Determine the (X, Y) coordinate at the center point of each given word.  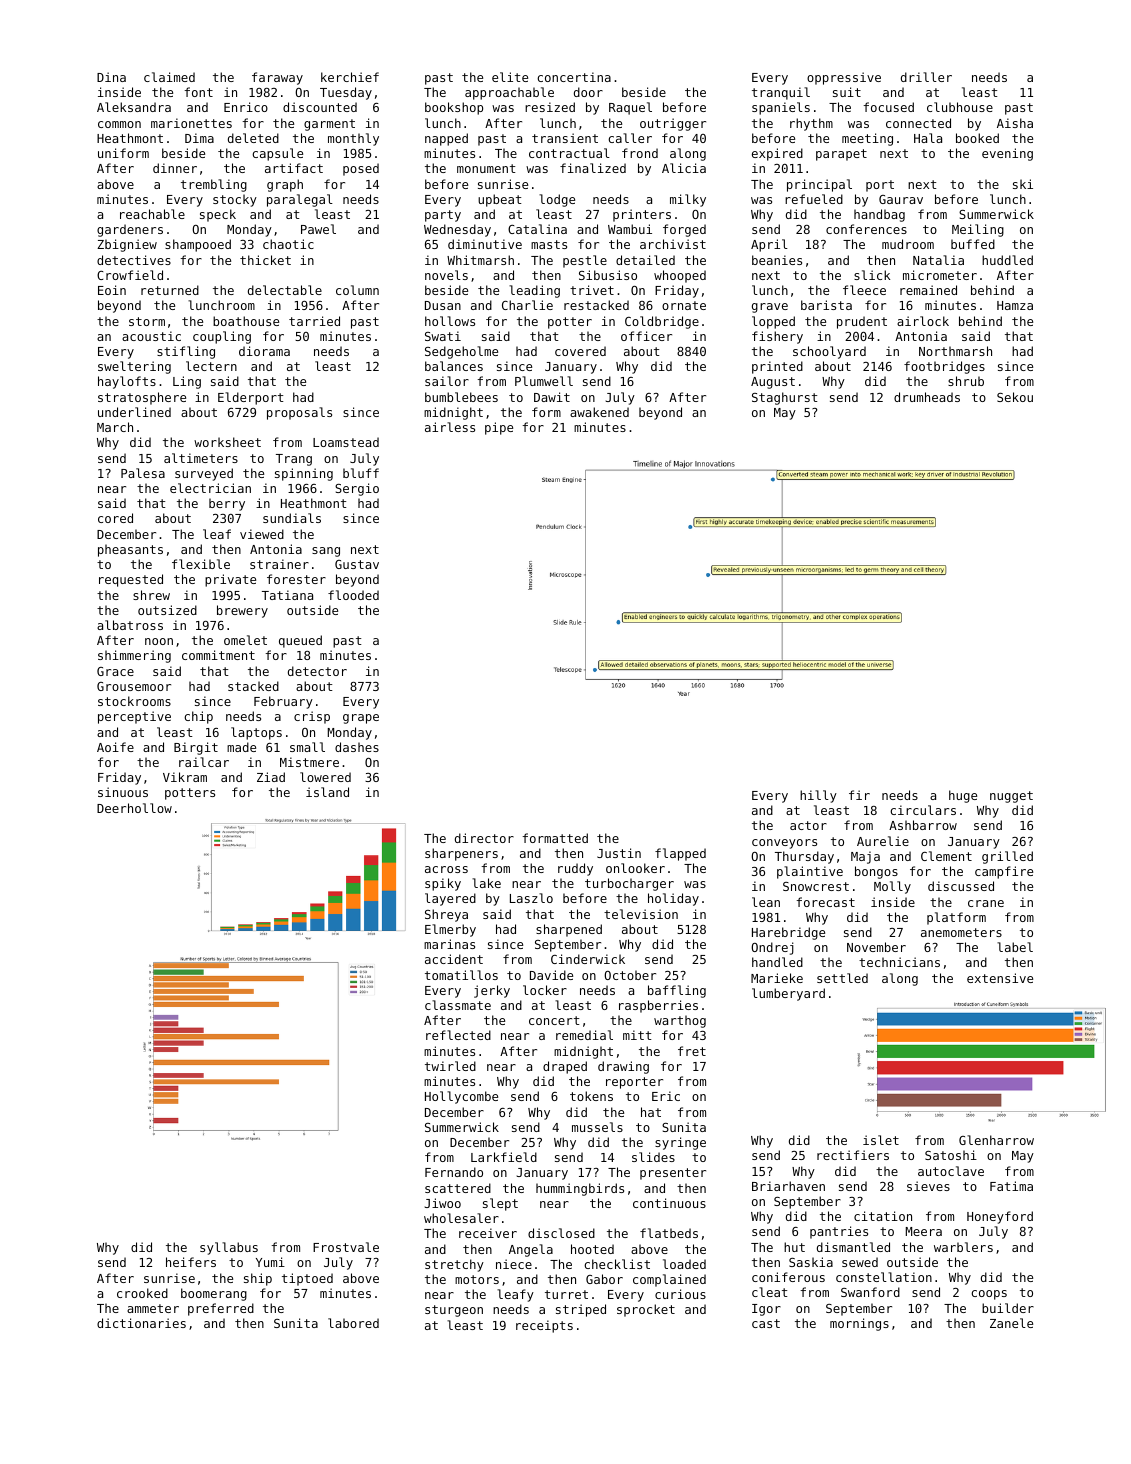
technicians (899, 962)
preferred (221, 1309)
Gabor (604, 1279)
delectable (285, 290)
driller (926, 77)
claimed (169, 77)
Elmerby (450, 930)
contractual (569, 153)
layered (450, 899)
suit (847, 92)
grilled (1007, 857)
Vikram (185, 777)
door (588, 92)
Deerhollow (134, 808)
